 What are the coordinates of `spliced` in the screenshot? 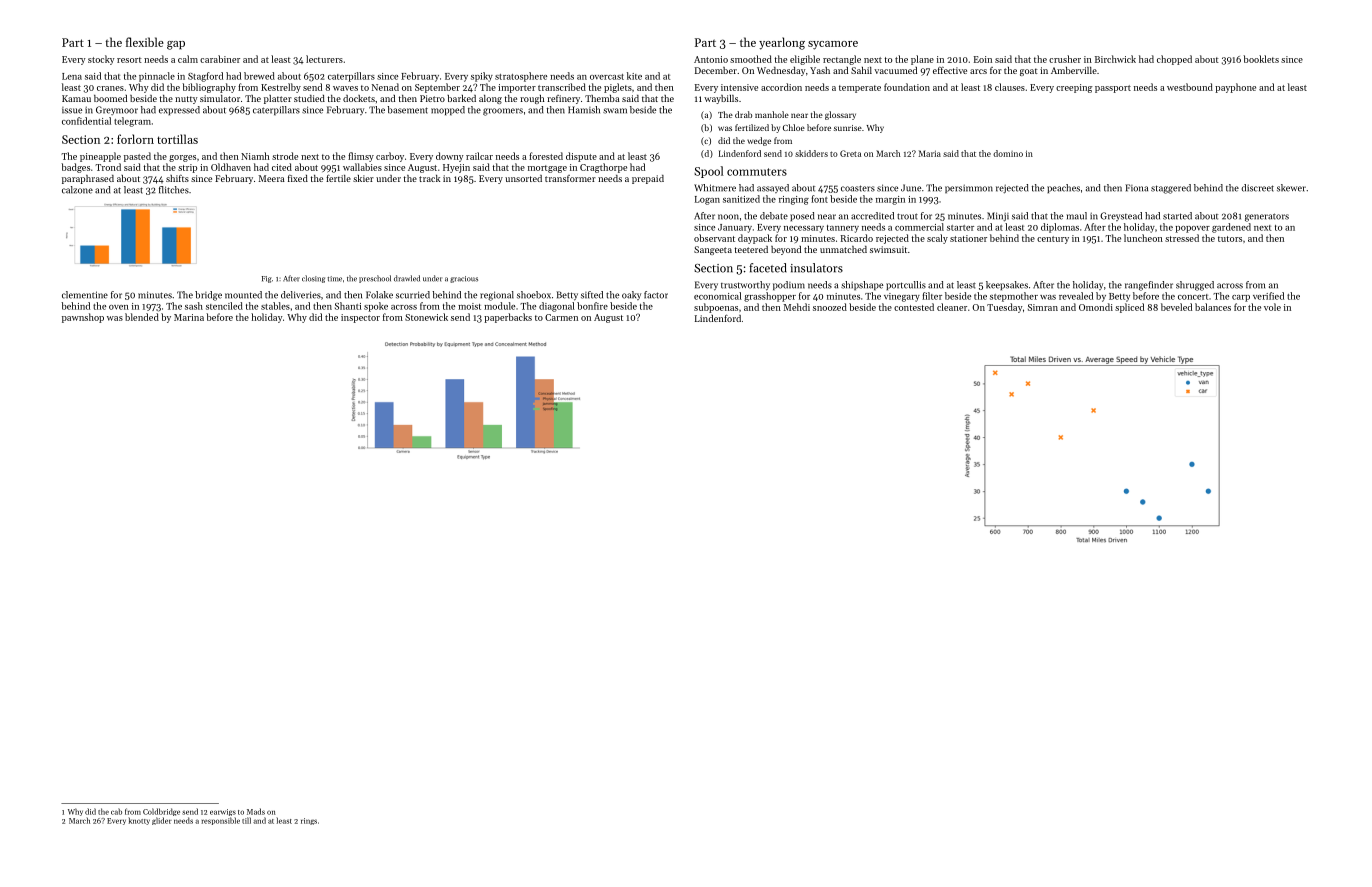 It's located at (1129, 308).
